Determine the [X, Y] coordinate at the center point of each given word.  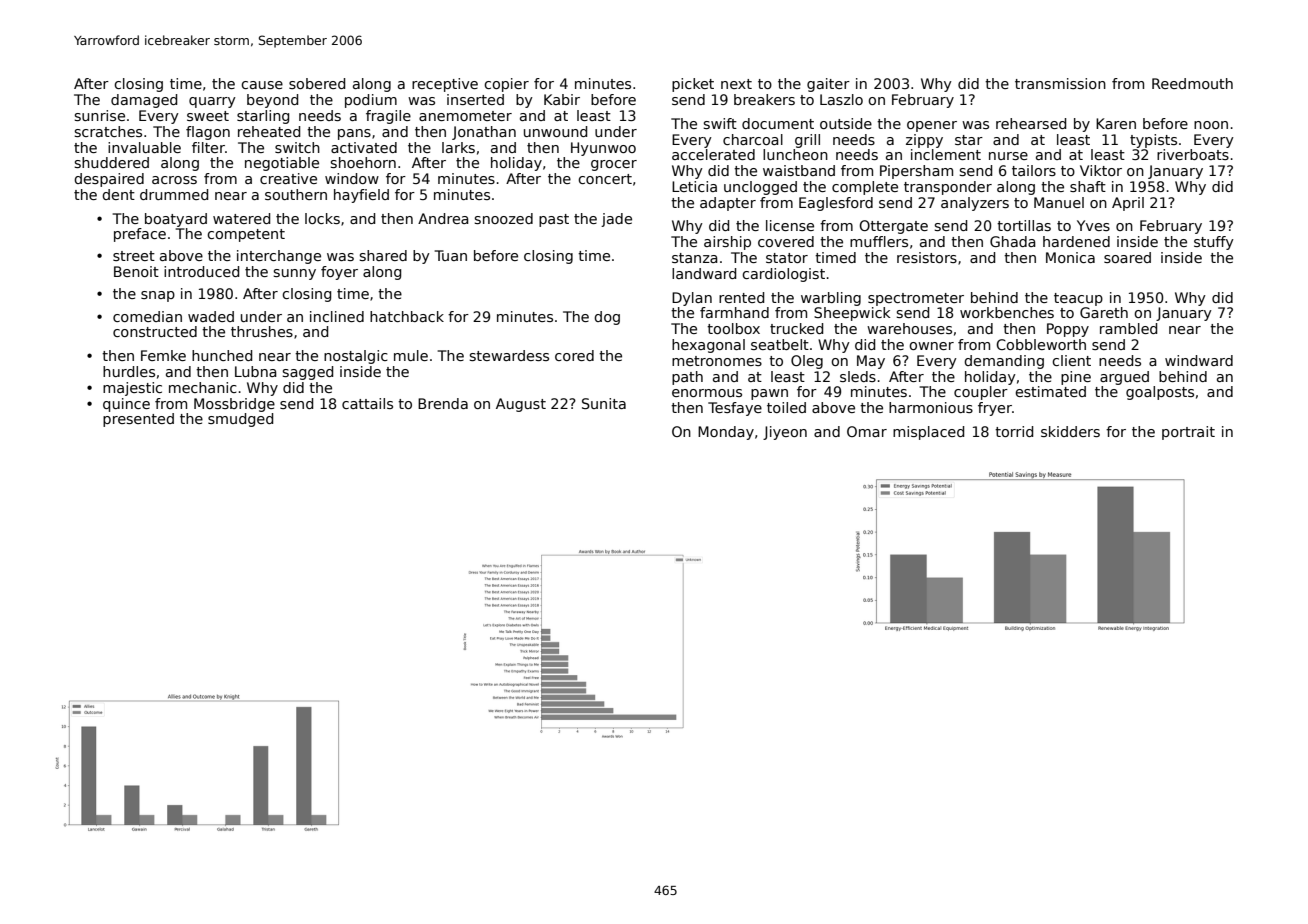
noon [1211, 125]
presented [138, 420]
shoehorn [363, 162]
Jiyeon [785, 433]
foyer [339, 273]
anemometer [465, 116]
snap [158, 296]
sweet [208, 116]
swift [720, 123]
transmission [1060, 83]
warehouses [909, 328]
